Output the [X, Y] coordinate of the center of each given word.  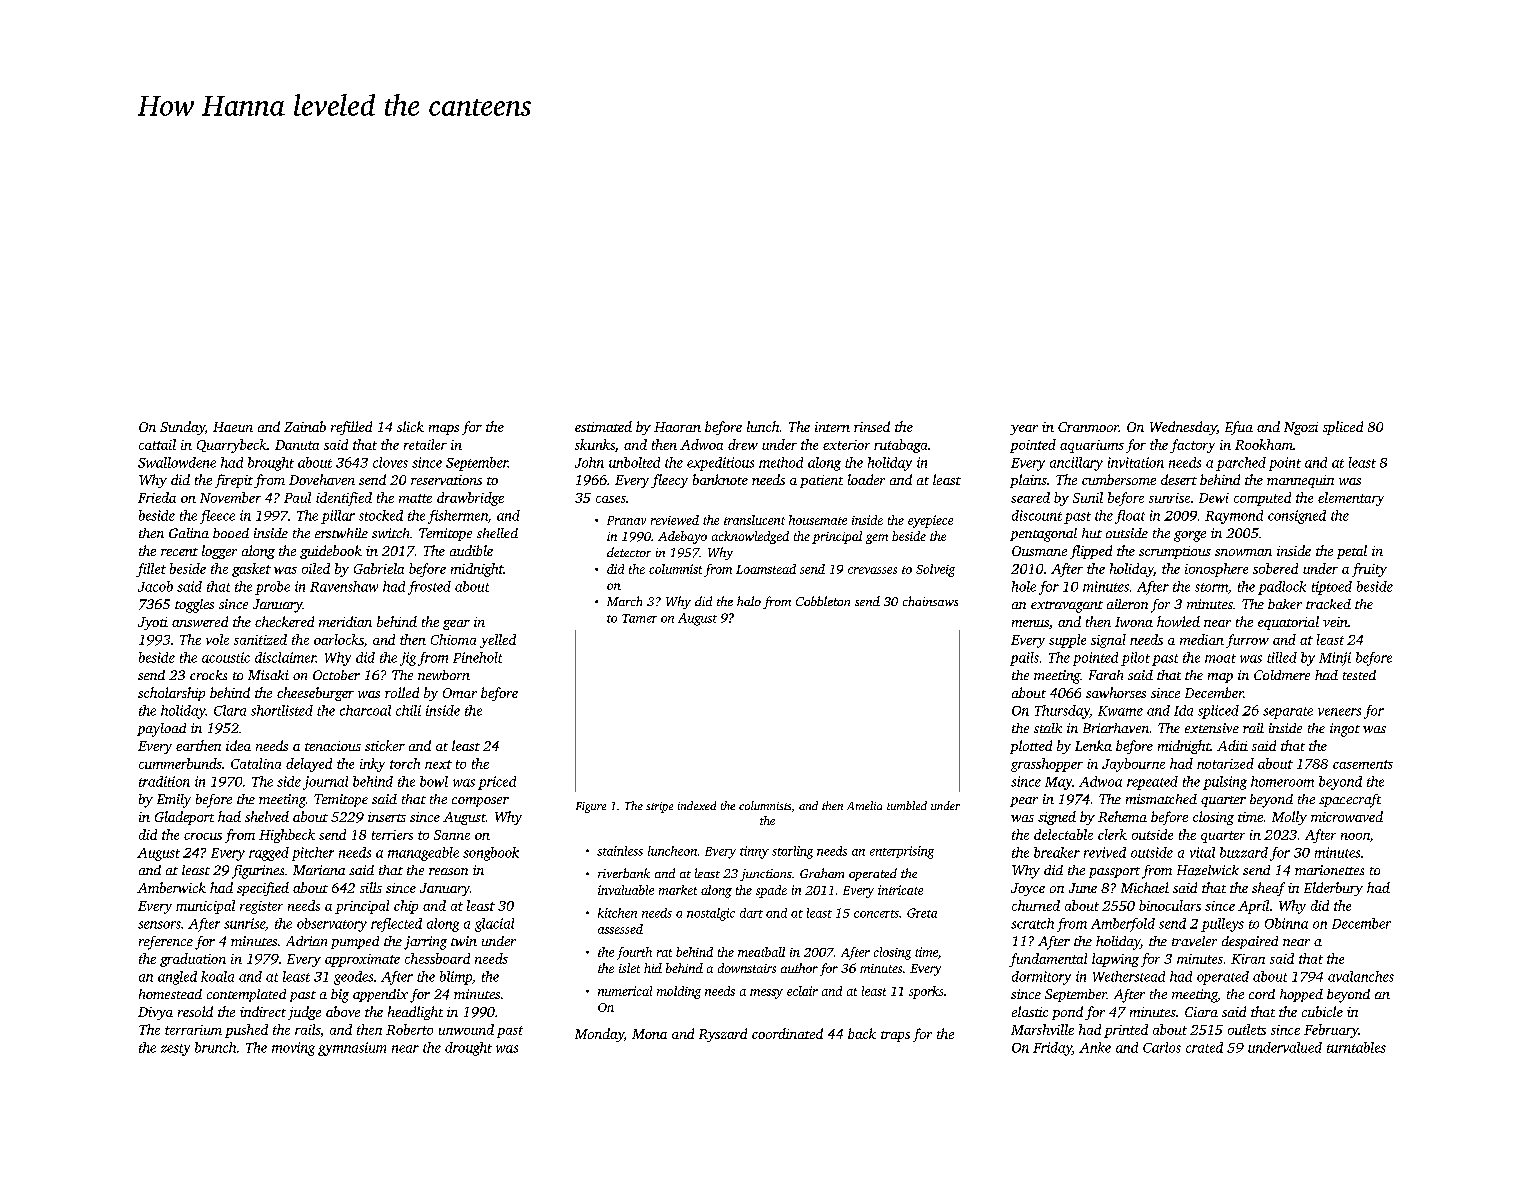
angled [177, 978]
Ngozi [1301, 428]
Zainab [305, 426]
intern [832, 427]
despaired [1250, 942]
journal [325, 783]
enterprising [902, 852]
